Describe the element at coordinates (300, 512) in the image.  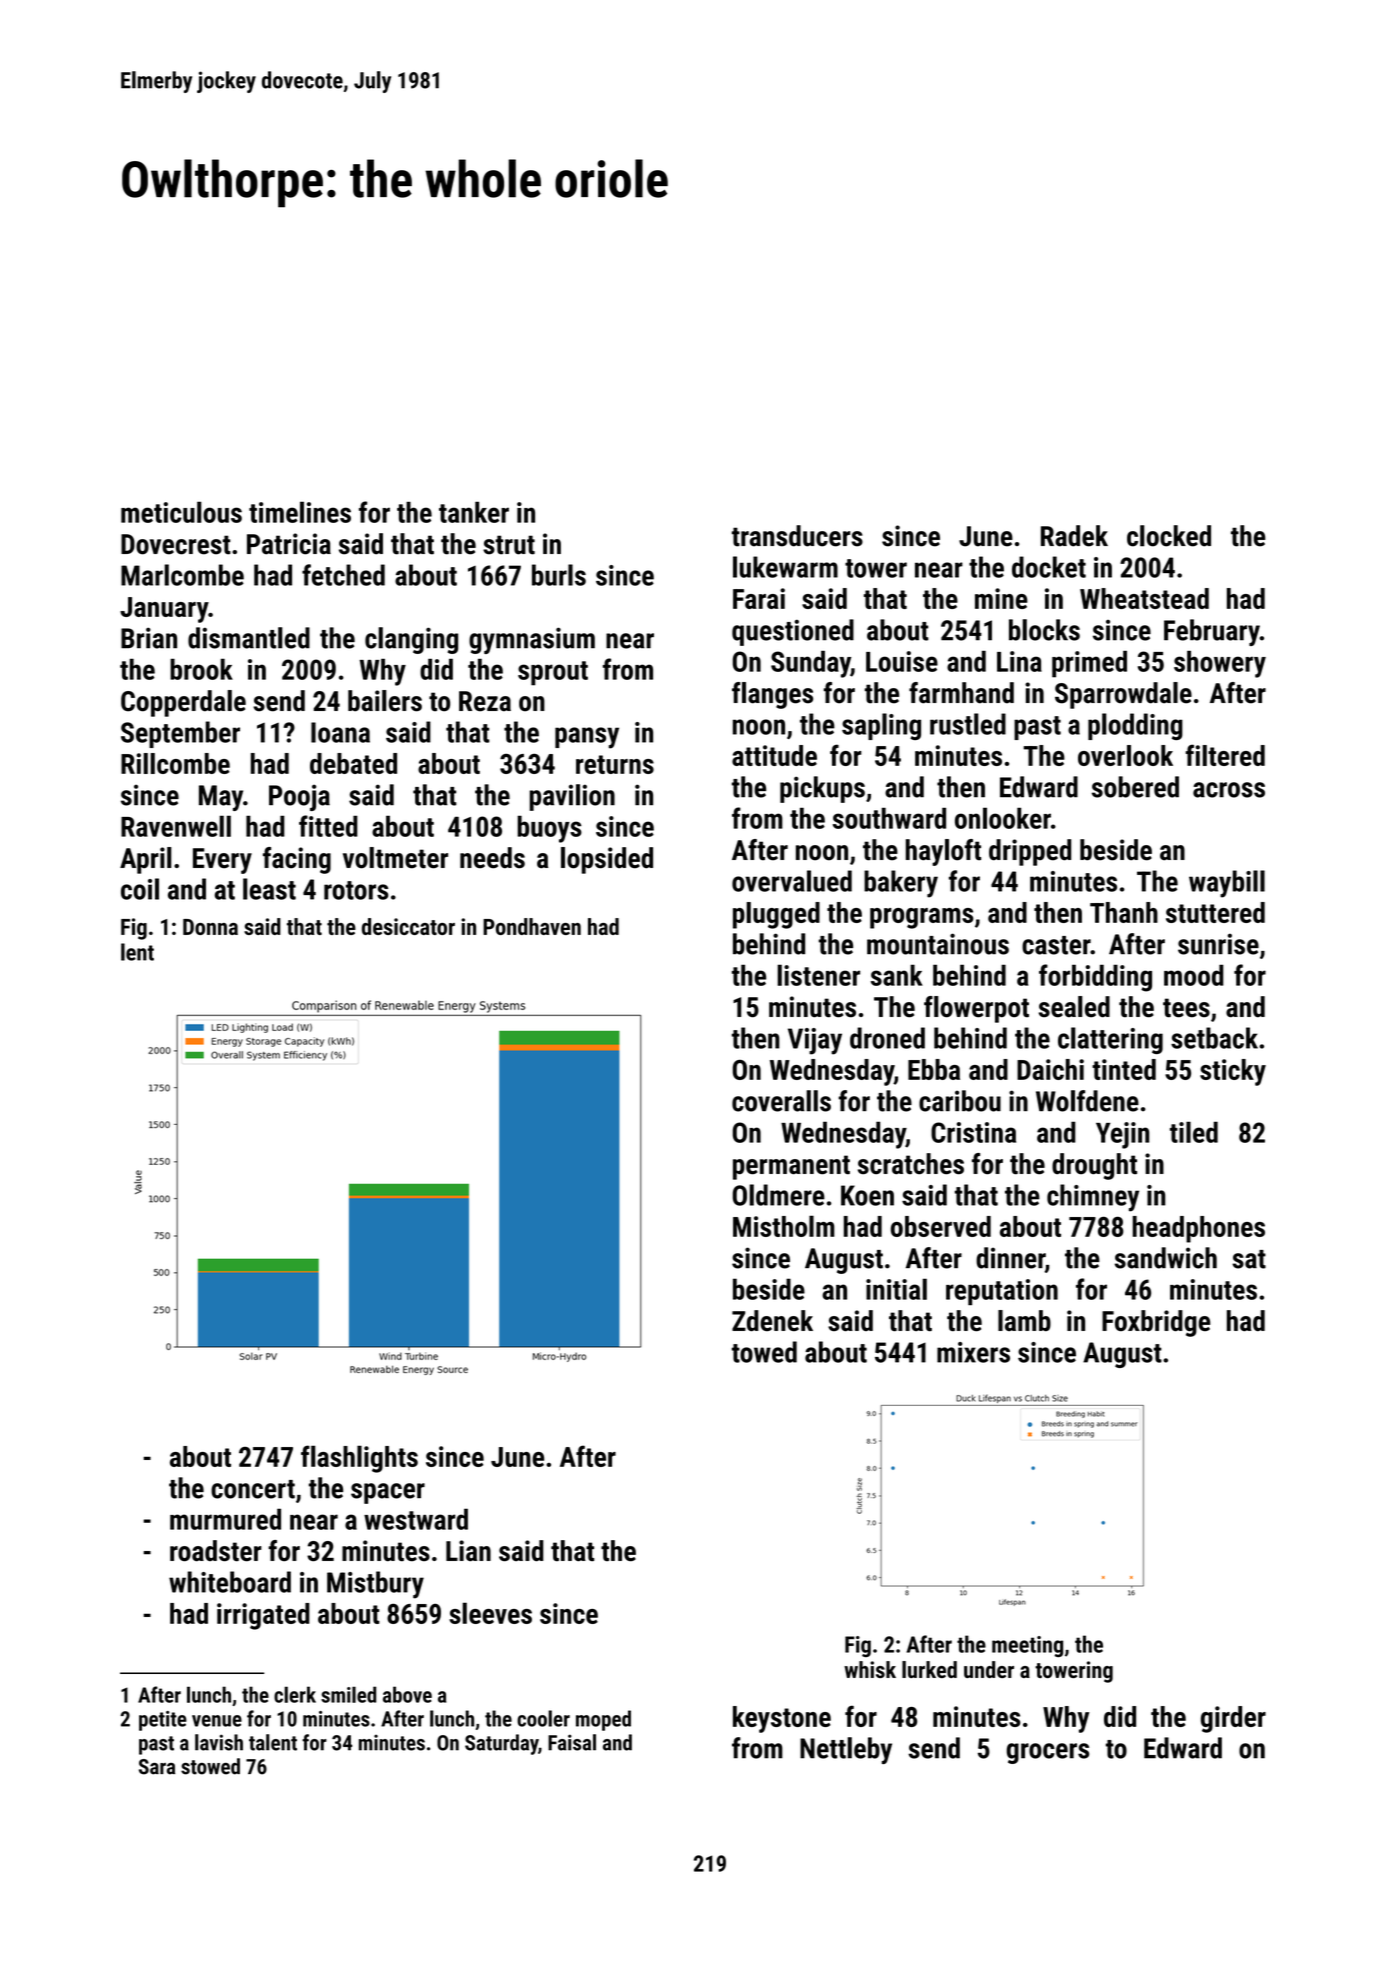
I see `timelines` at that location.
